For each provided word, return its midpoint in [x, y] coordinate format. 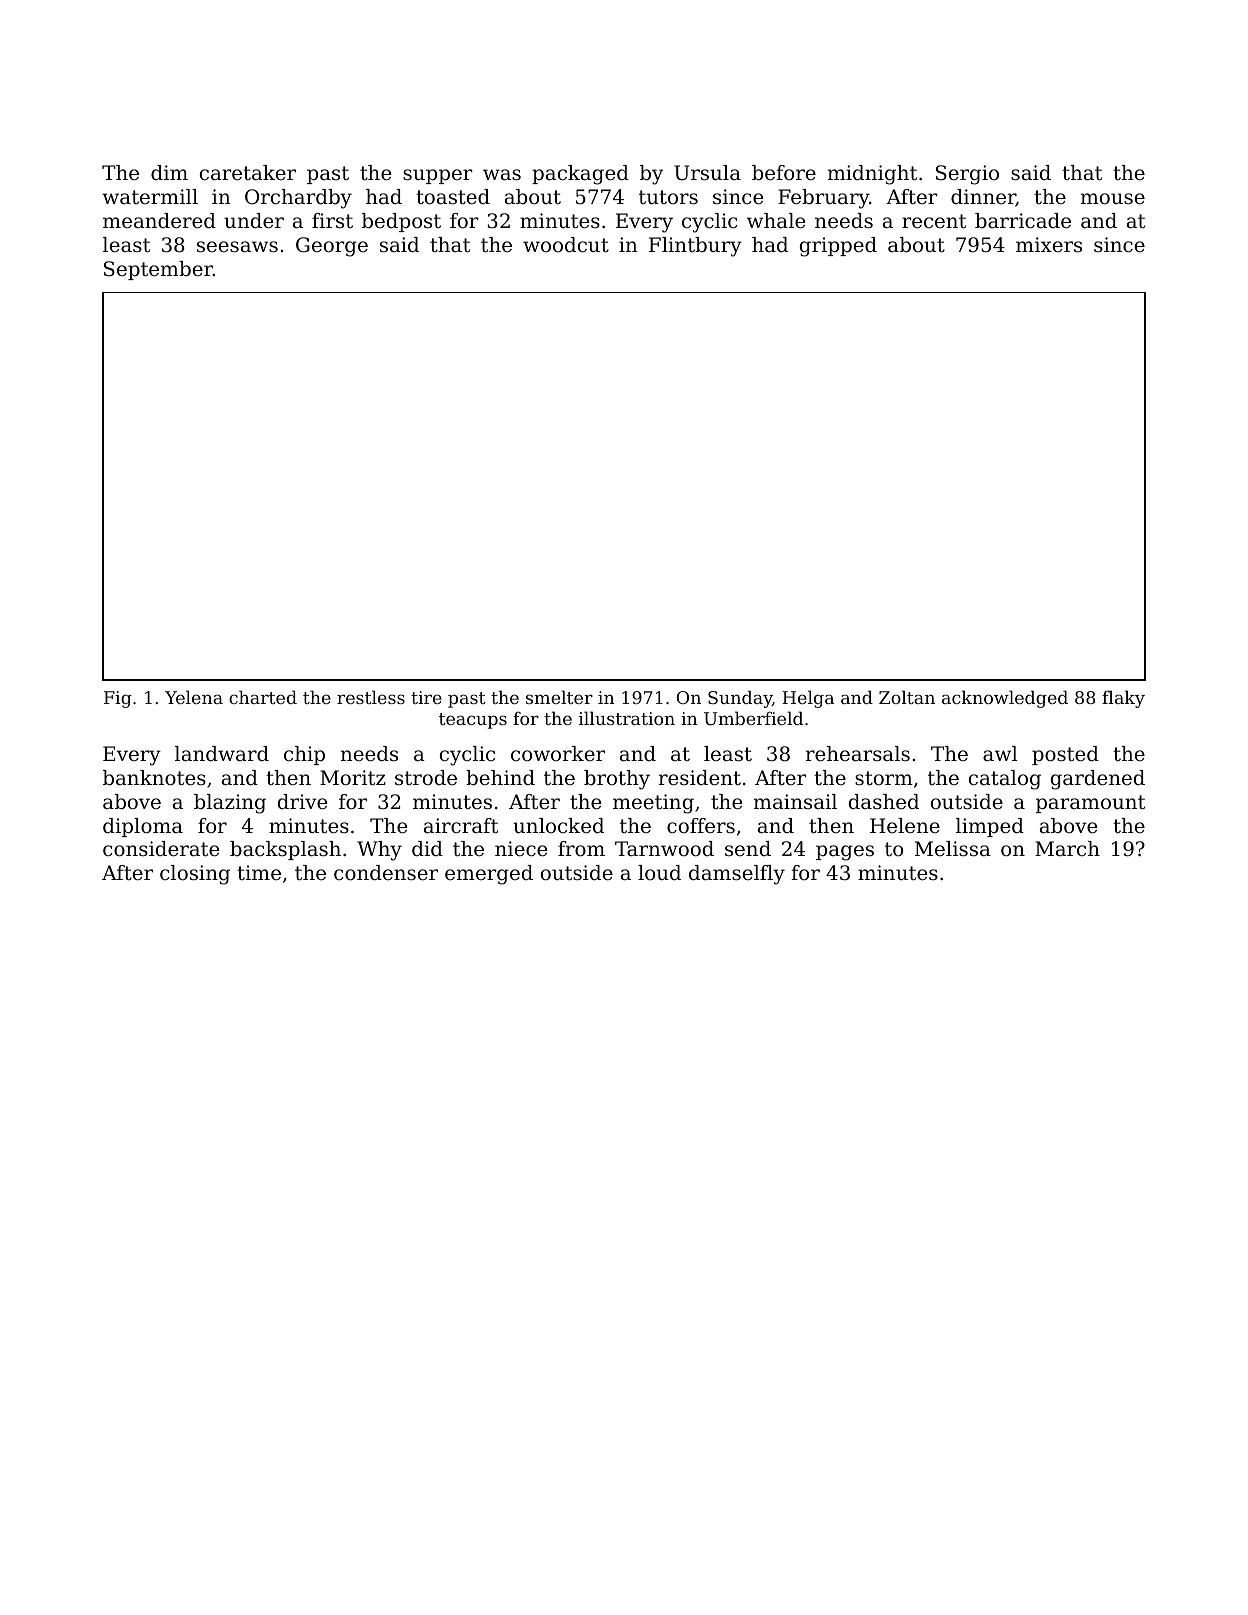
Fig [118, 699]
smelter [559, 697]
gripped [838, 247]
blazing [230, 804]
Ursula [707, 173]
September [158, 270]
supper [438, 176]
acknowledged [1005, 699]
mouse [1113, 199]
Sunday [740, 699]
